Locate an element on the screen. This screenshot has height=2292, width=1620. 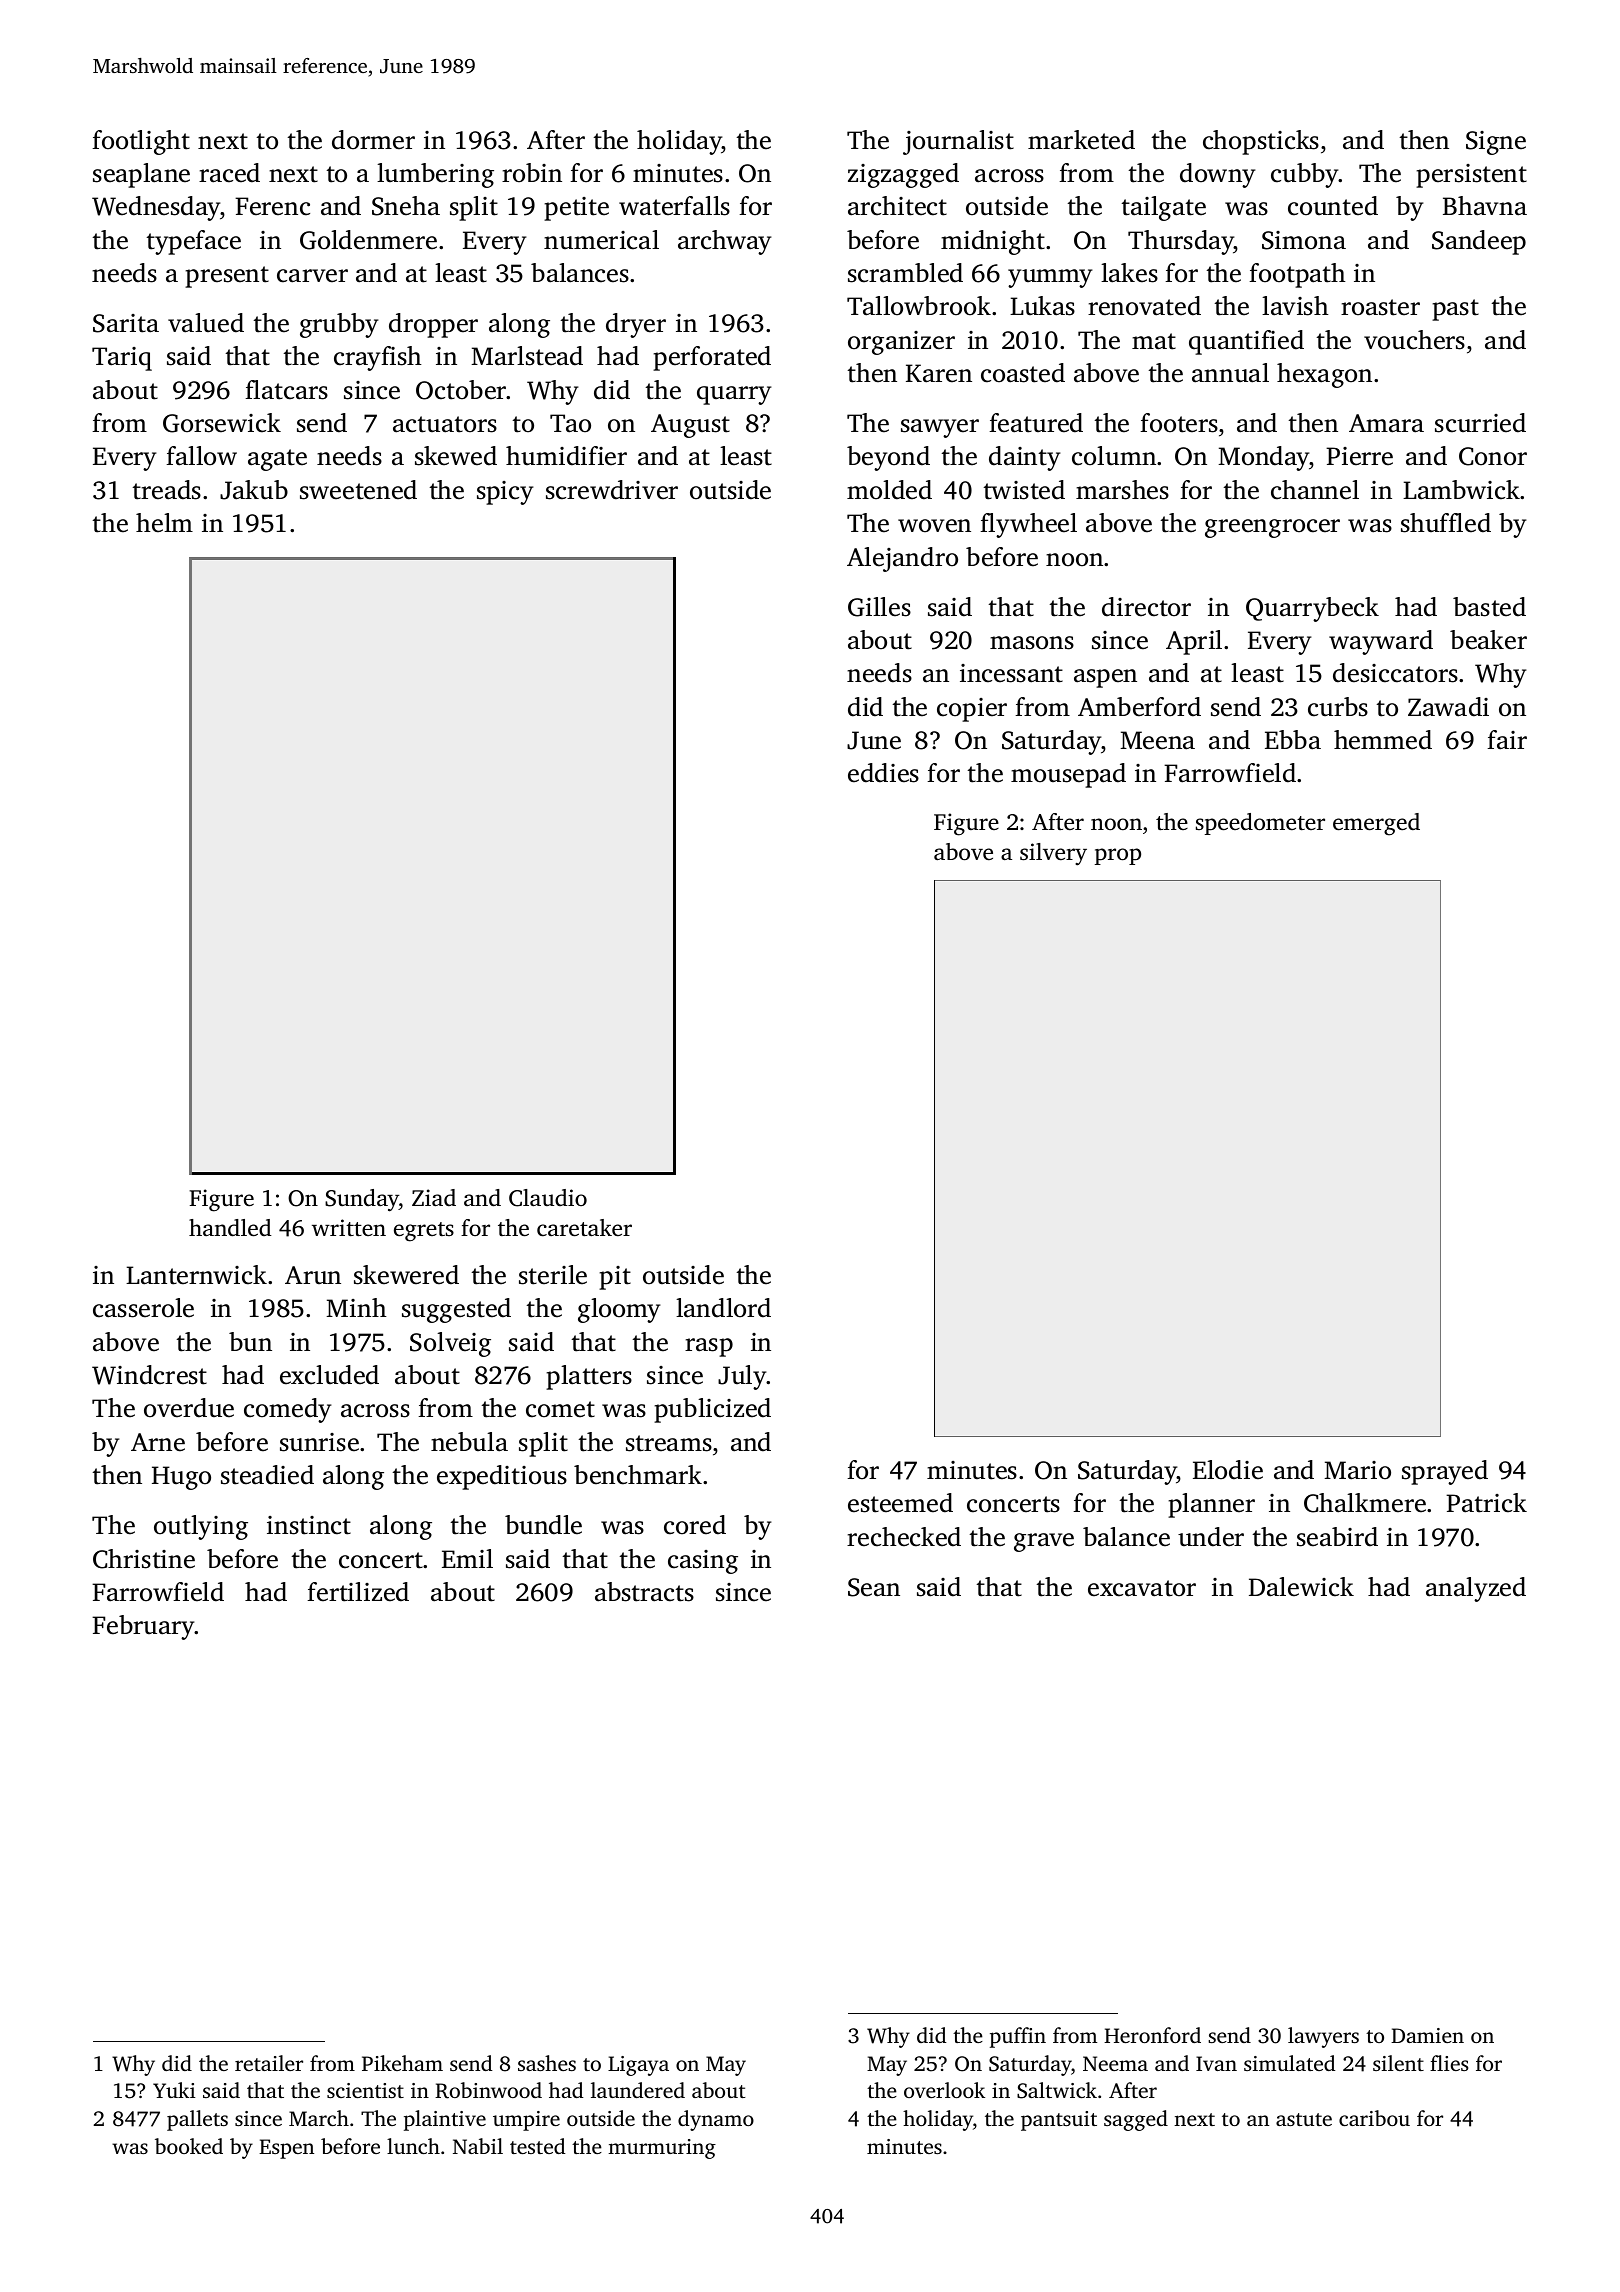
handled is located at coordinates (230, 1228).
